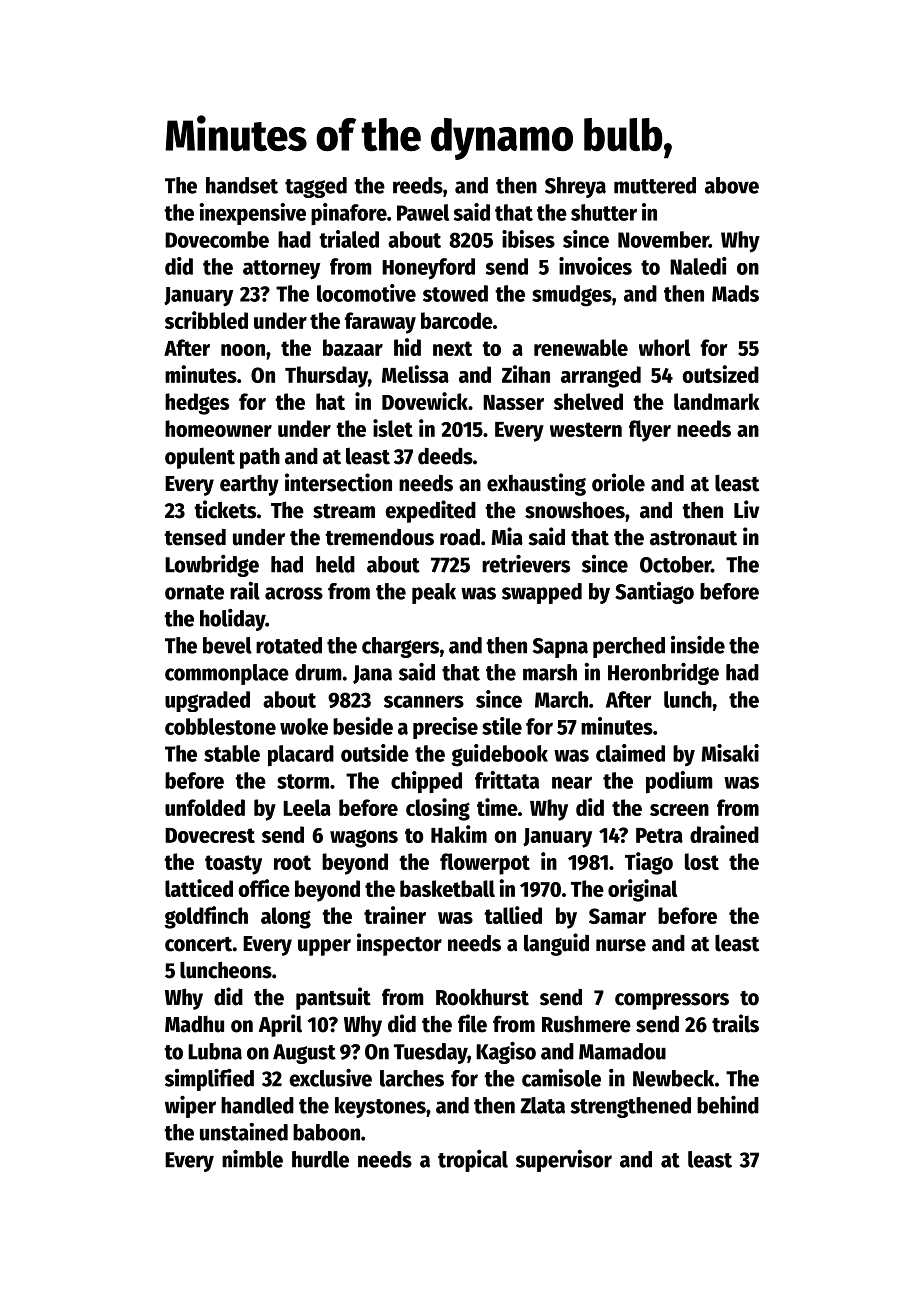 Image resolution: width=924 pixels, height=1311 pixels. What do you see at coordinates (199, 888) in the document?
I see `latticed` at bounding box center [199, 888].
